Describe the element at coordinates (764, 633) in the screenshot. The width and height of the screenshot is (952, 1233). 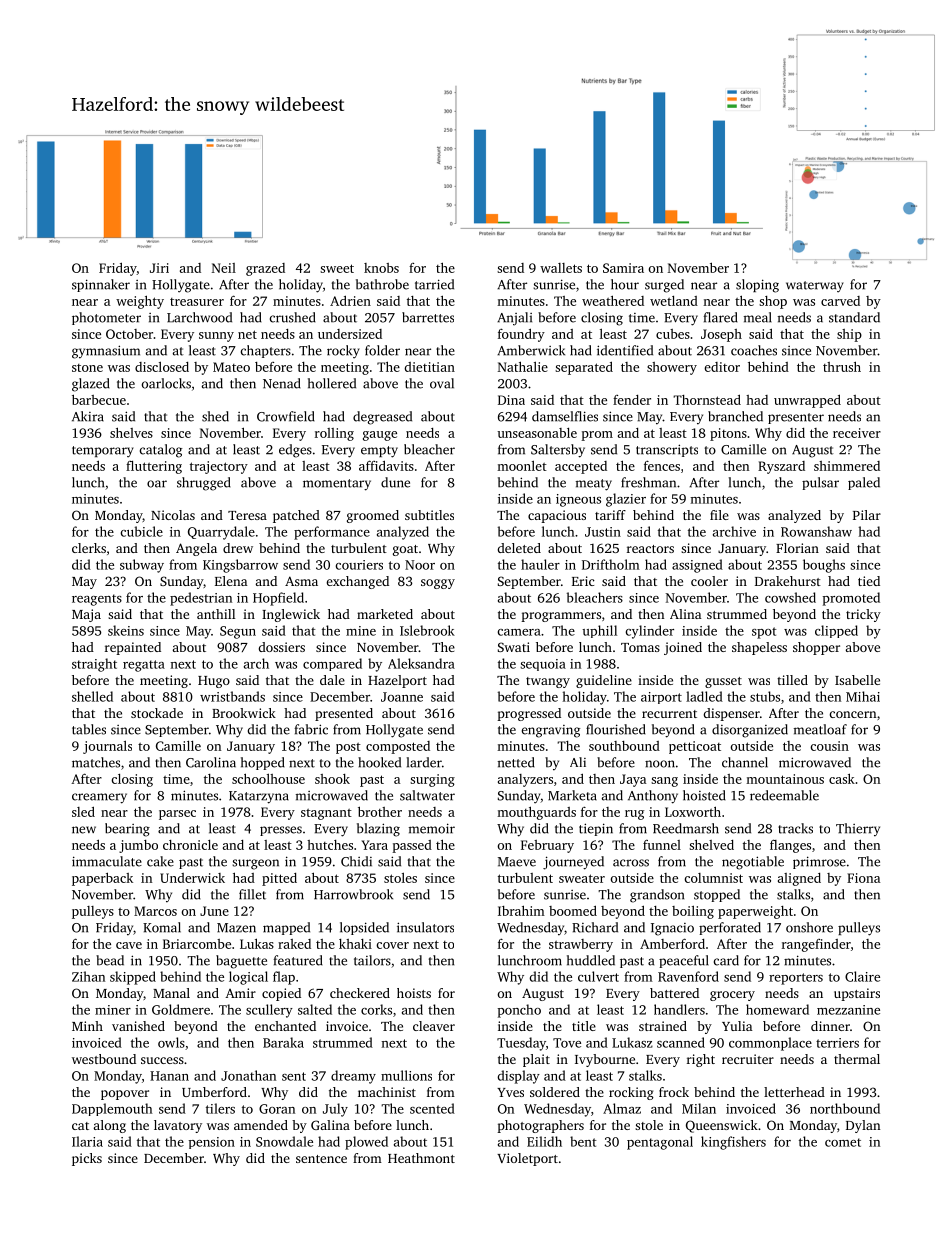
I see `spot` at that location.
